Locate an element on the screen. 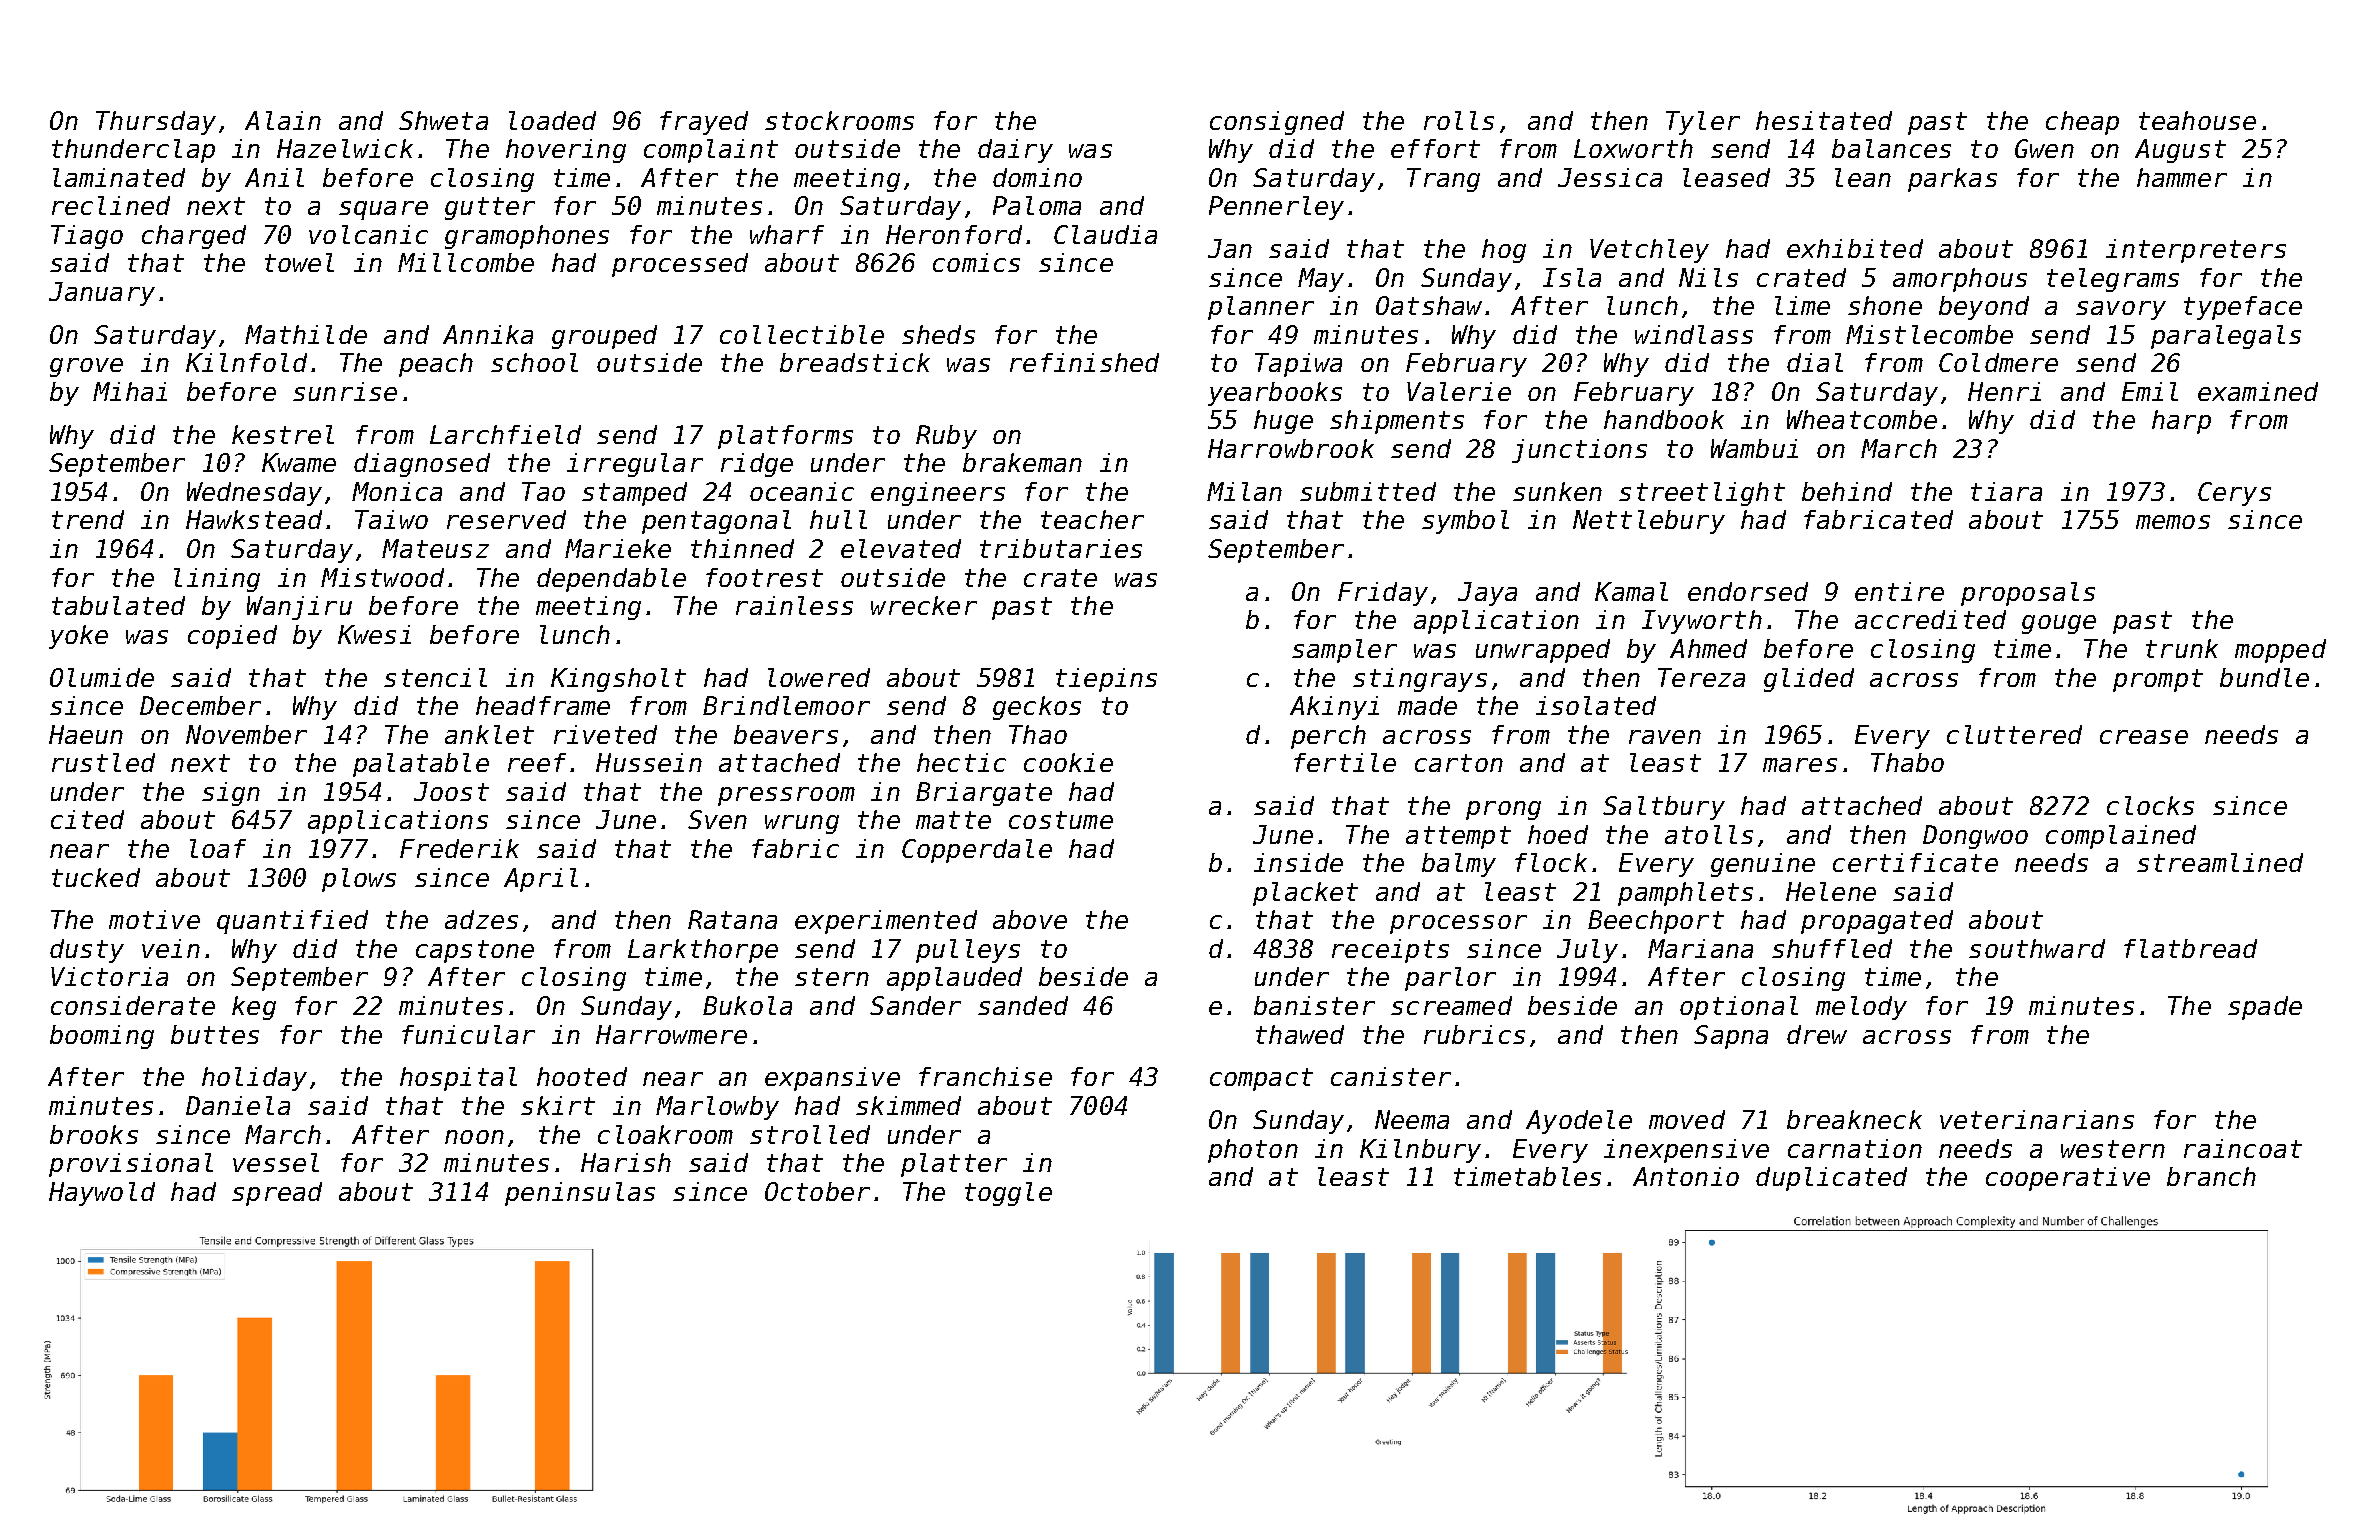  cooperative is located at coordinates (2068, 1179).
